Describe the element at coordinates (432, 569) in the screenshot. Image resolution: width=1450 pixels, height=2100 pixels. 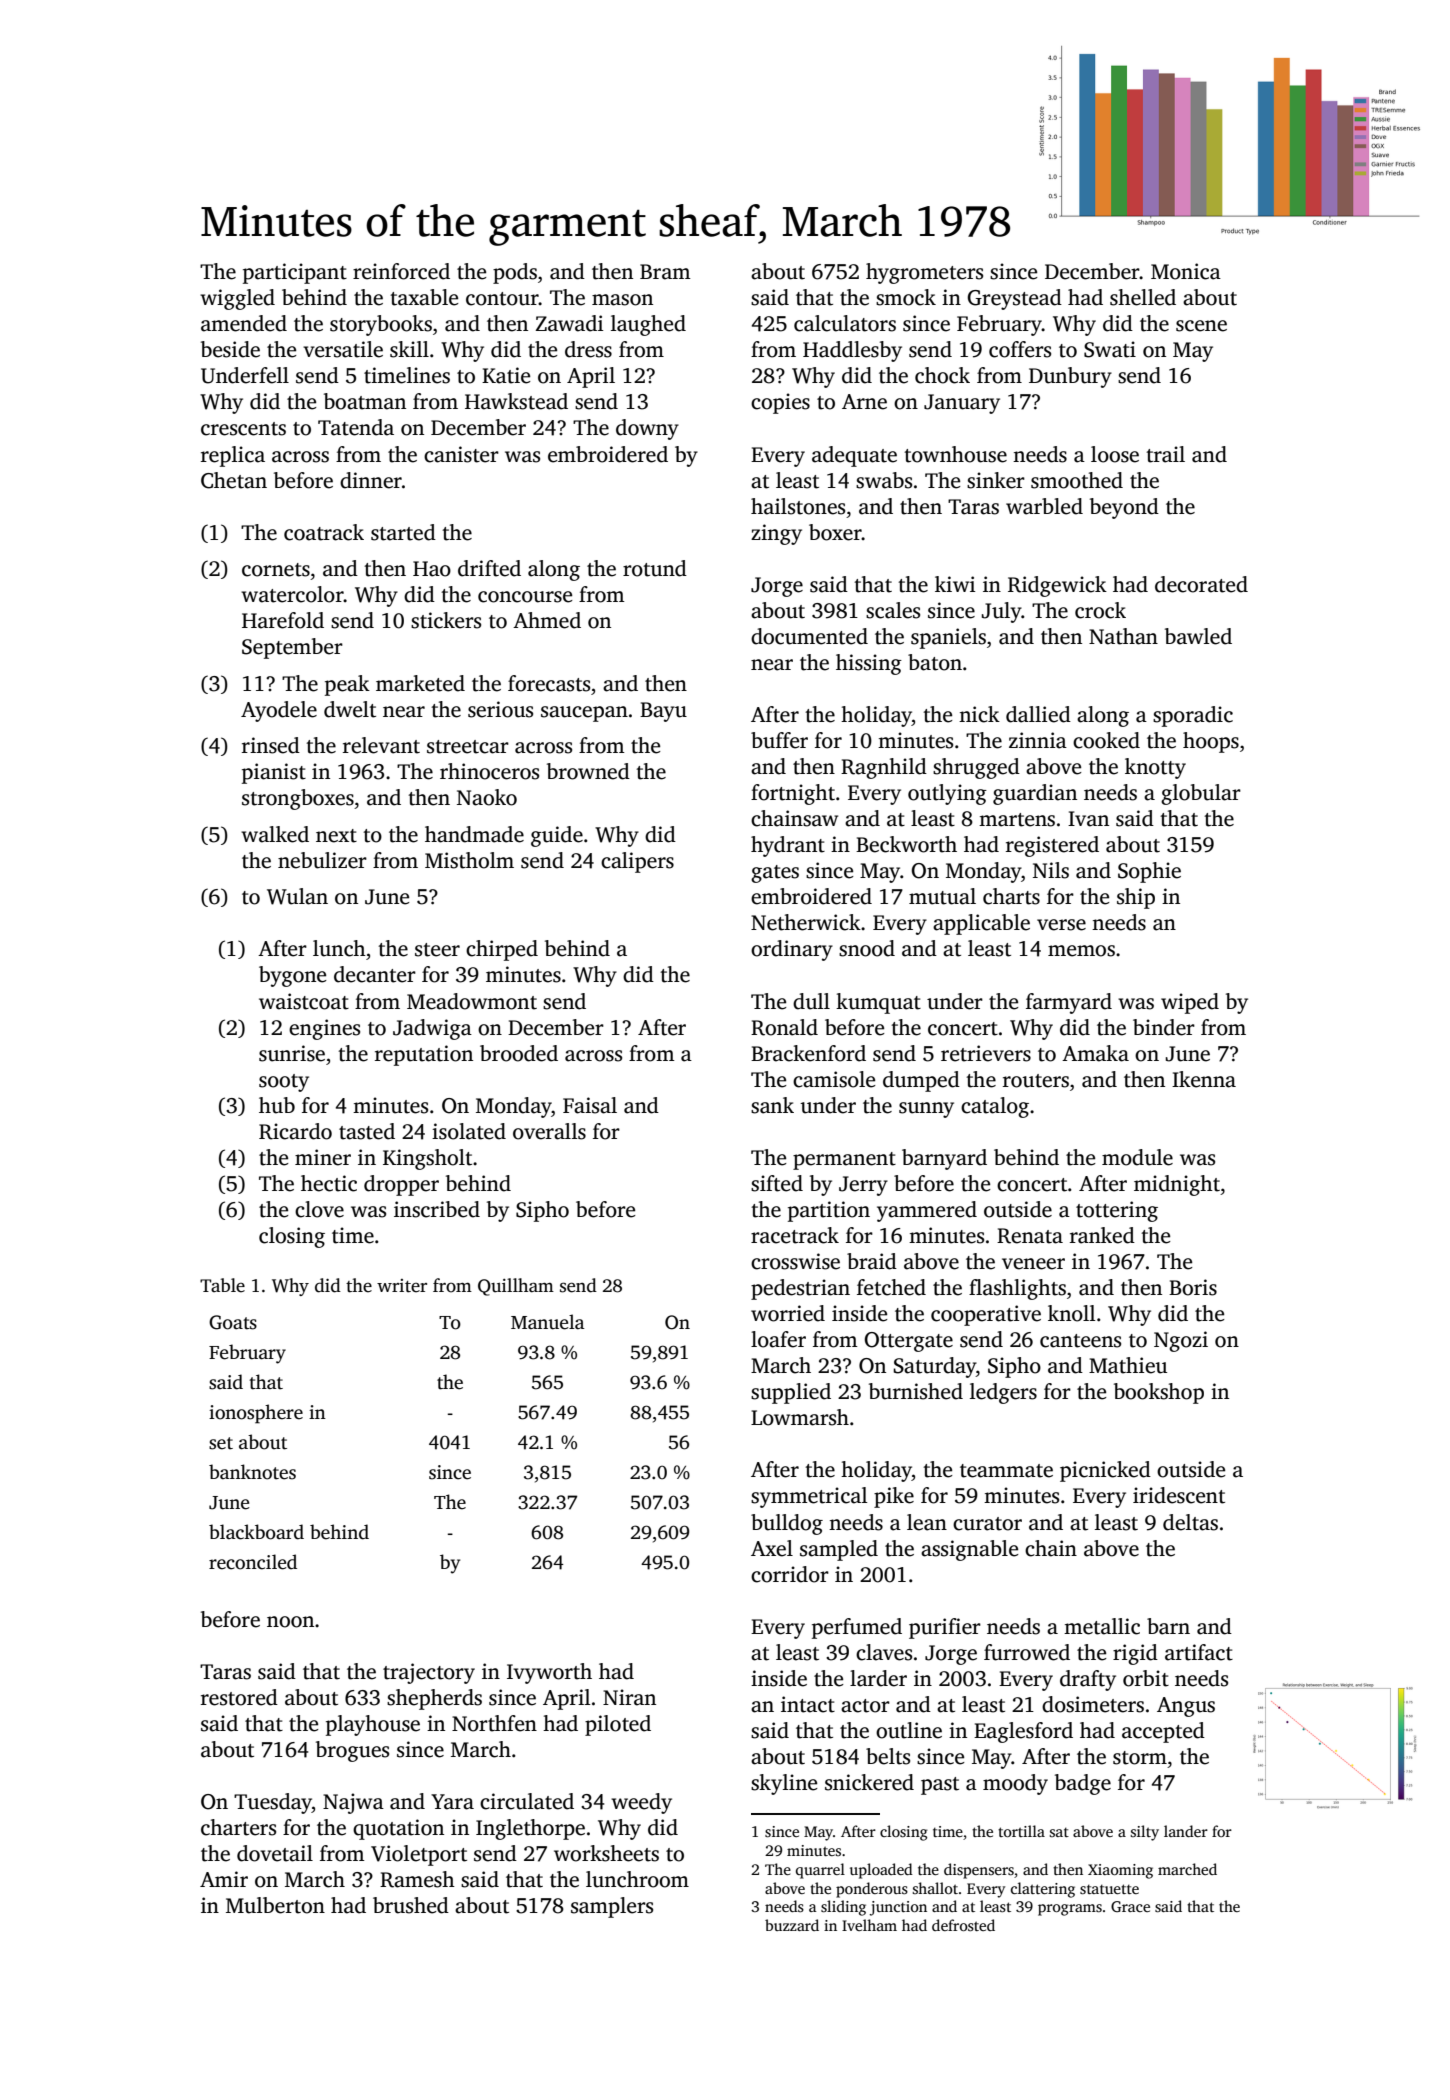
I see `Hao` at that location.
